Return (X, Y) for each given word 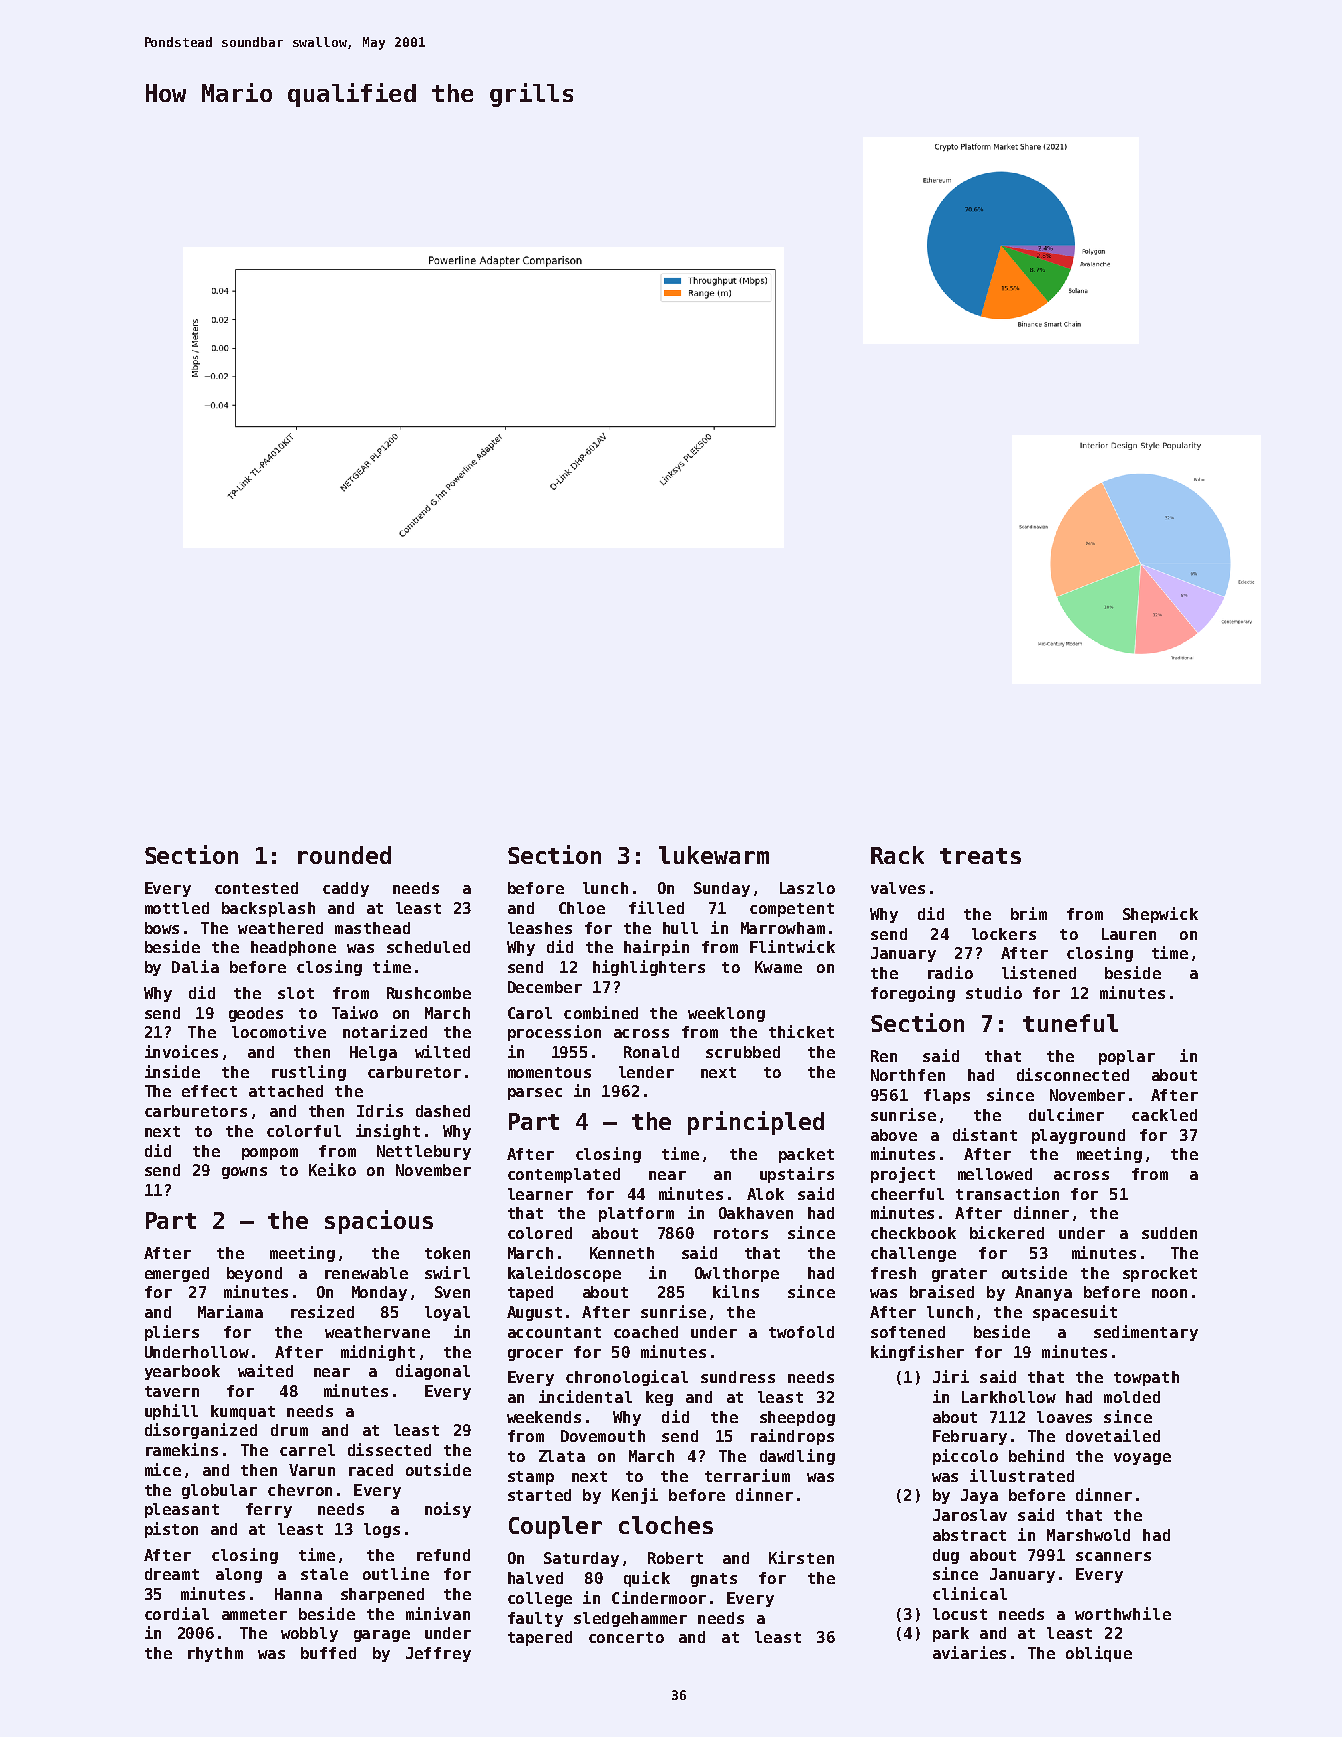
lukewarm (714, 855)
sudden (1169, 1233)
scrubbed (743, 1052)
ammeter (254, 1614)
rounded (344, 855)
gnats (714, 1580)
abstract (969, 1535)
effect (209, 1091)
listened (1039, 972)
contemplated (564, 1175)
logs (382, 1530)
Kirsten (801, 1557)
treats (980, 856)
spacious (379, 1222)
